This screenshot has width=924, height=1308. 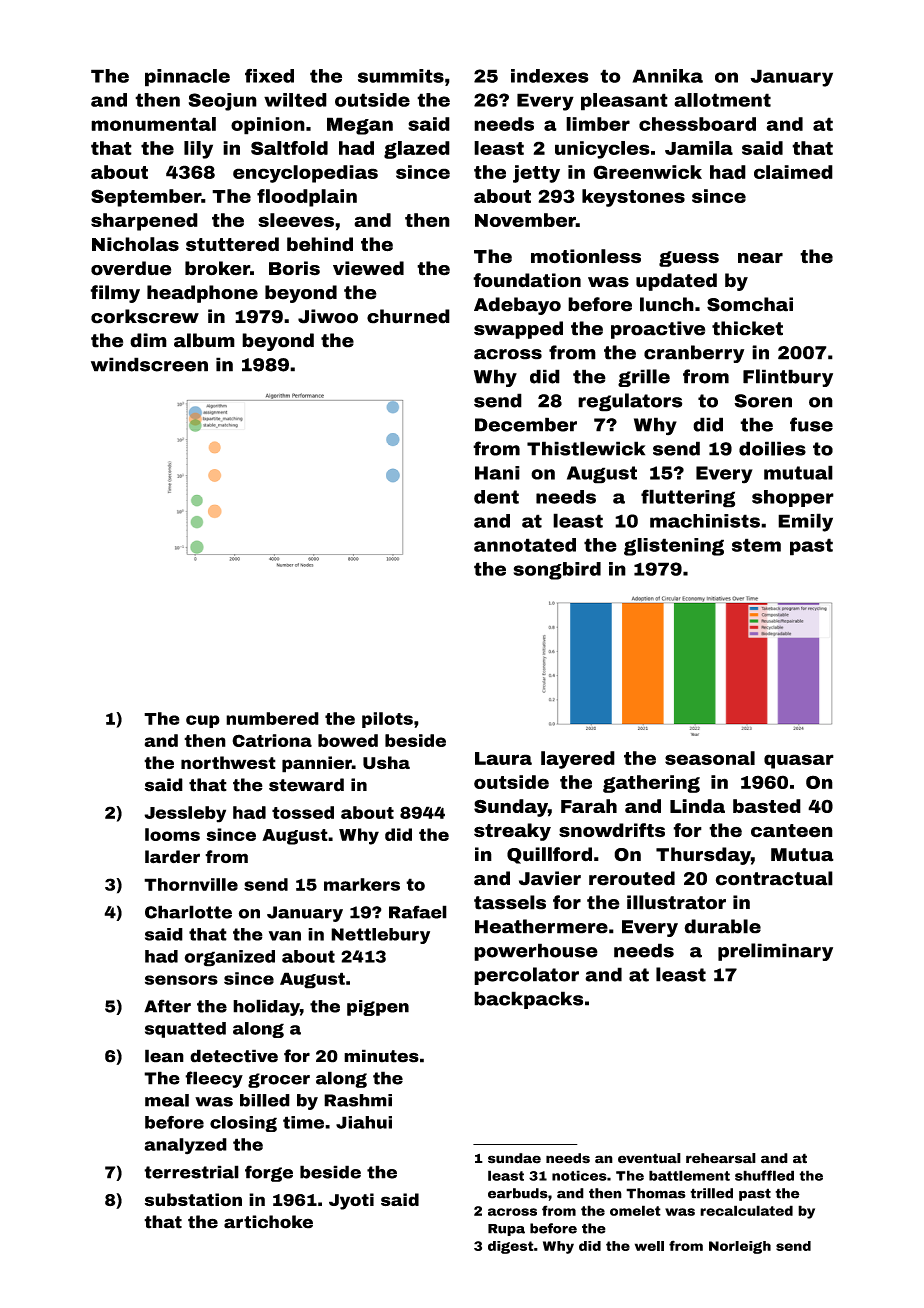 What do you see at coordinates (149, 364) in the screenshot?
I see `windscreen` at bounding box center [149, 364].
